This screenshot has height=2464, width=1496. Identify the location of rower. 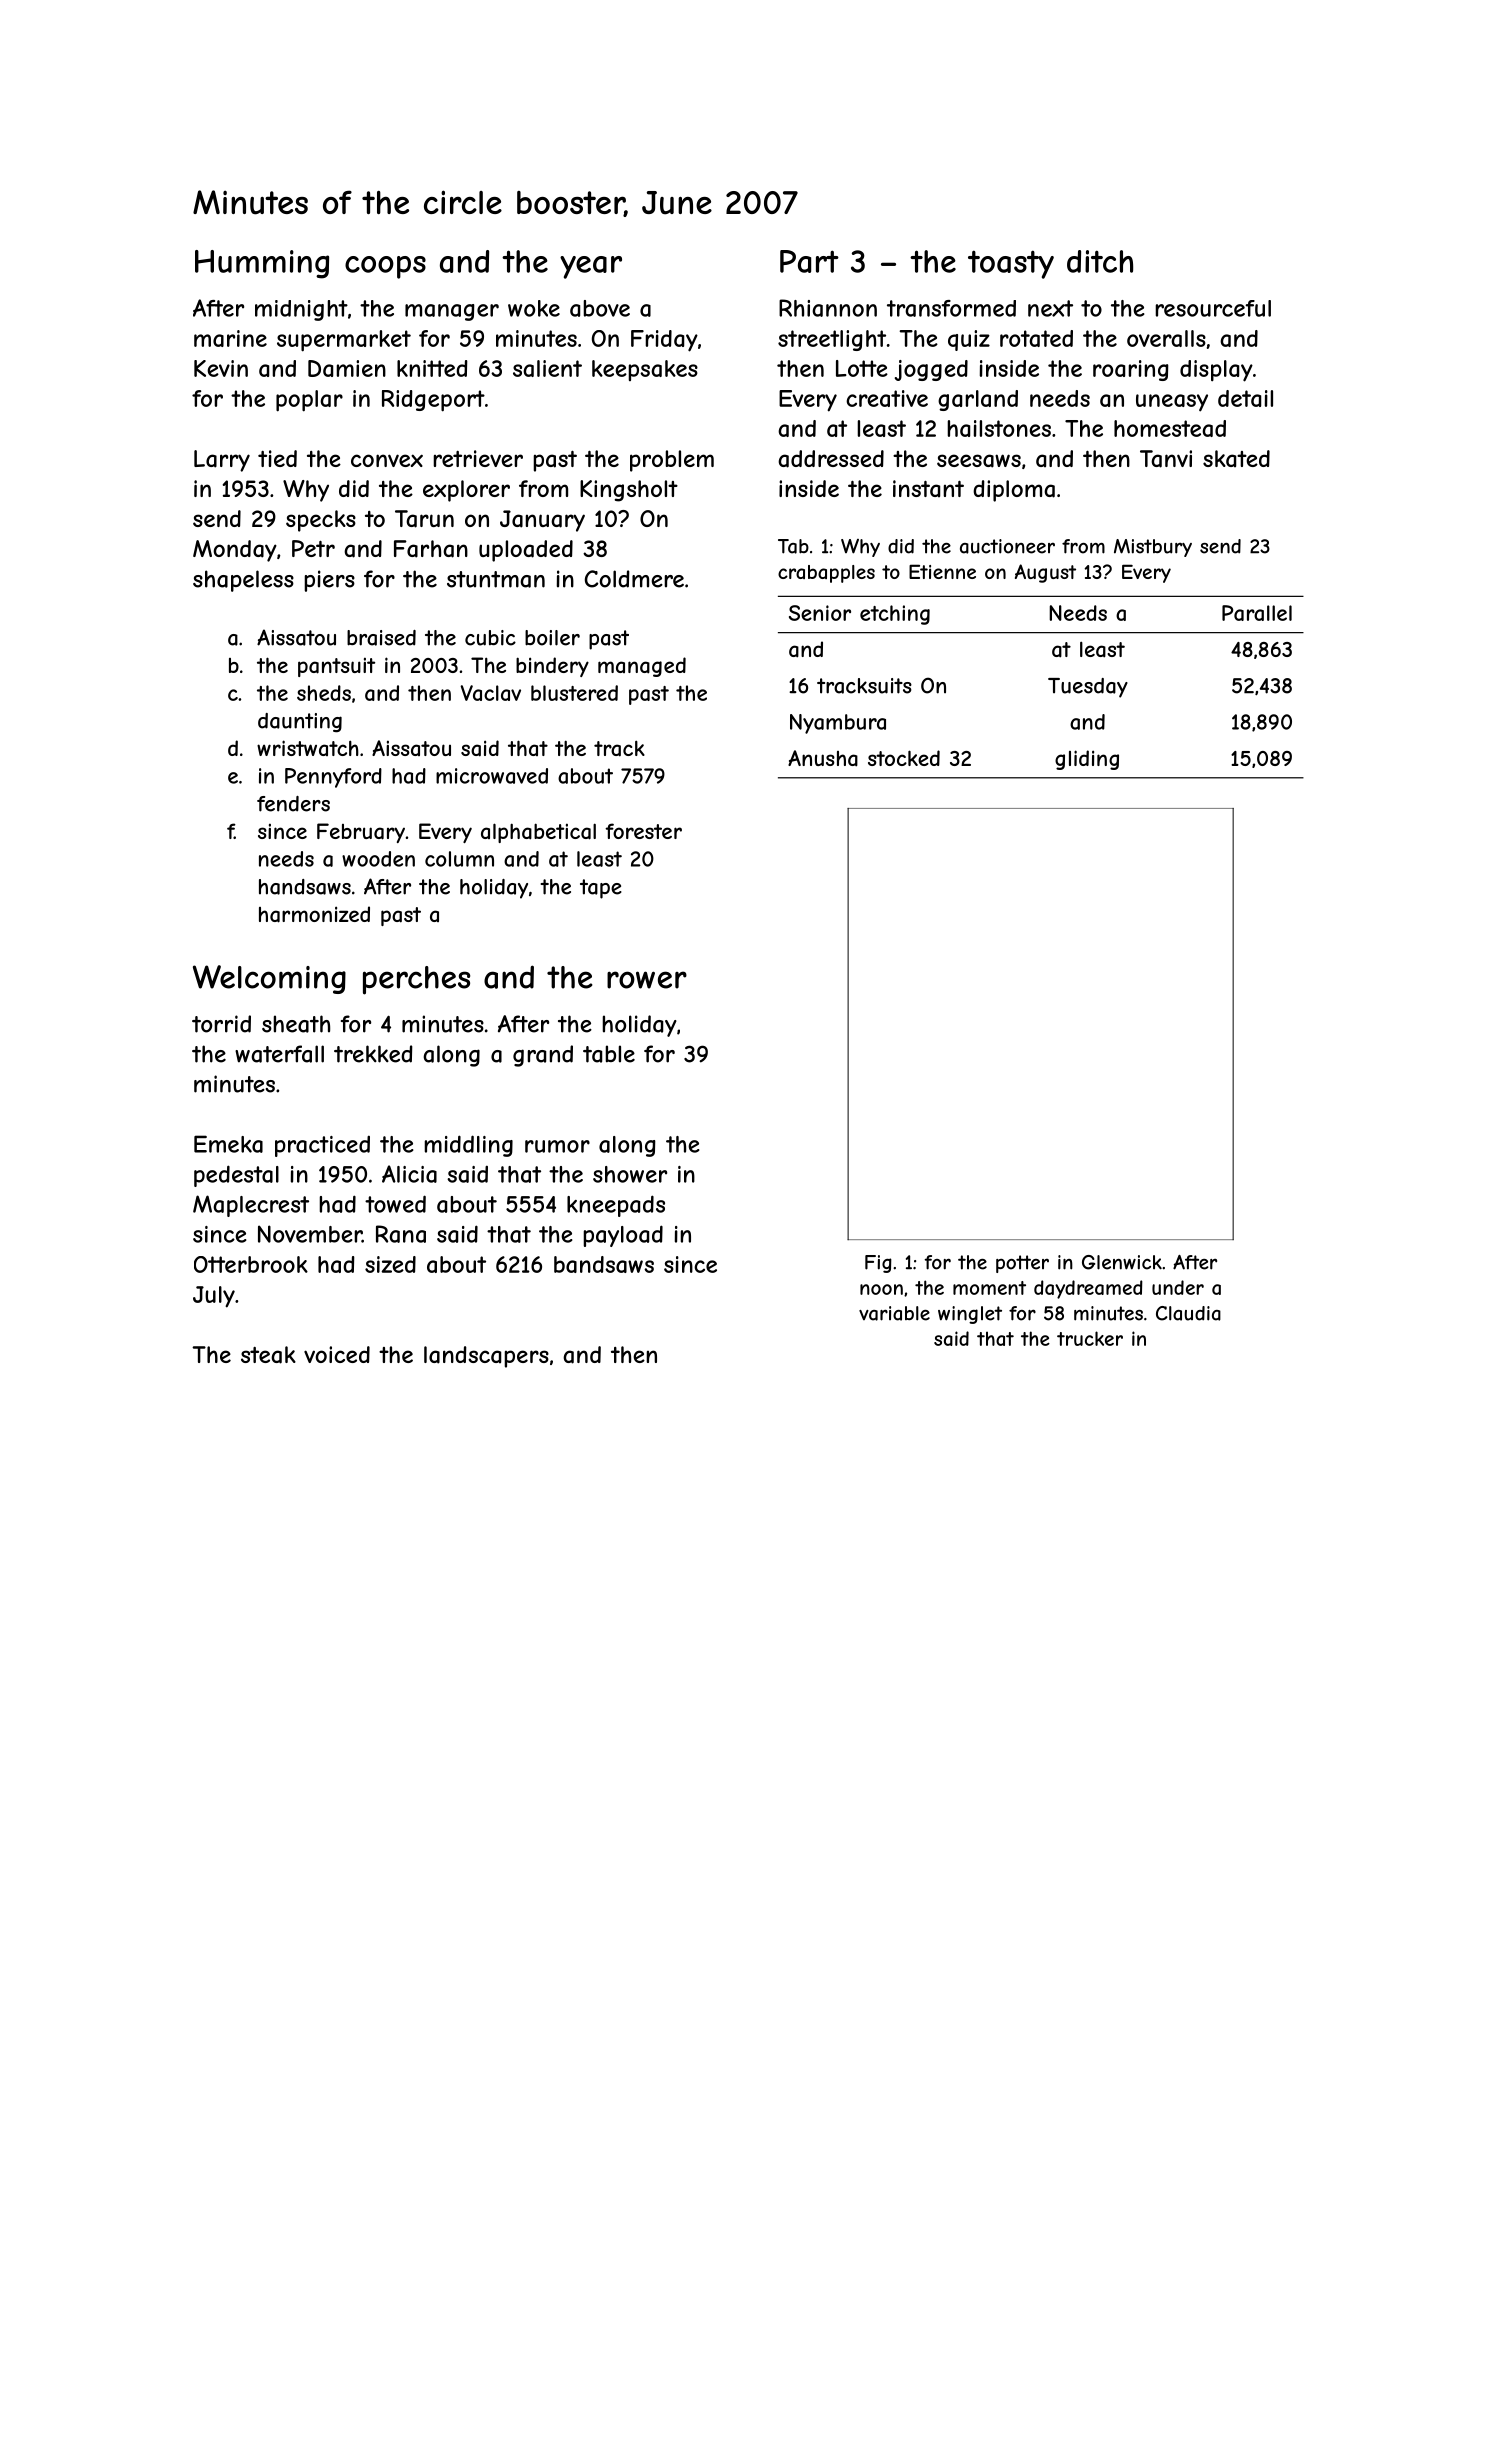
(647, 980).
